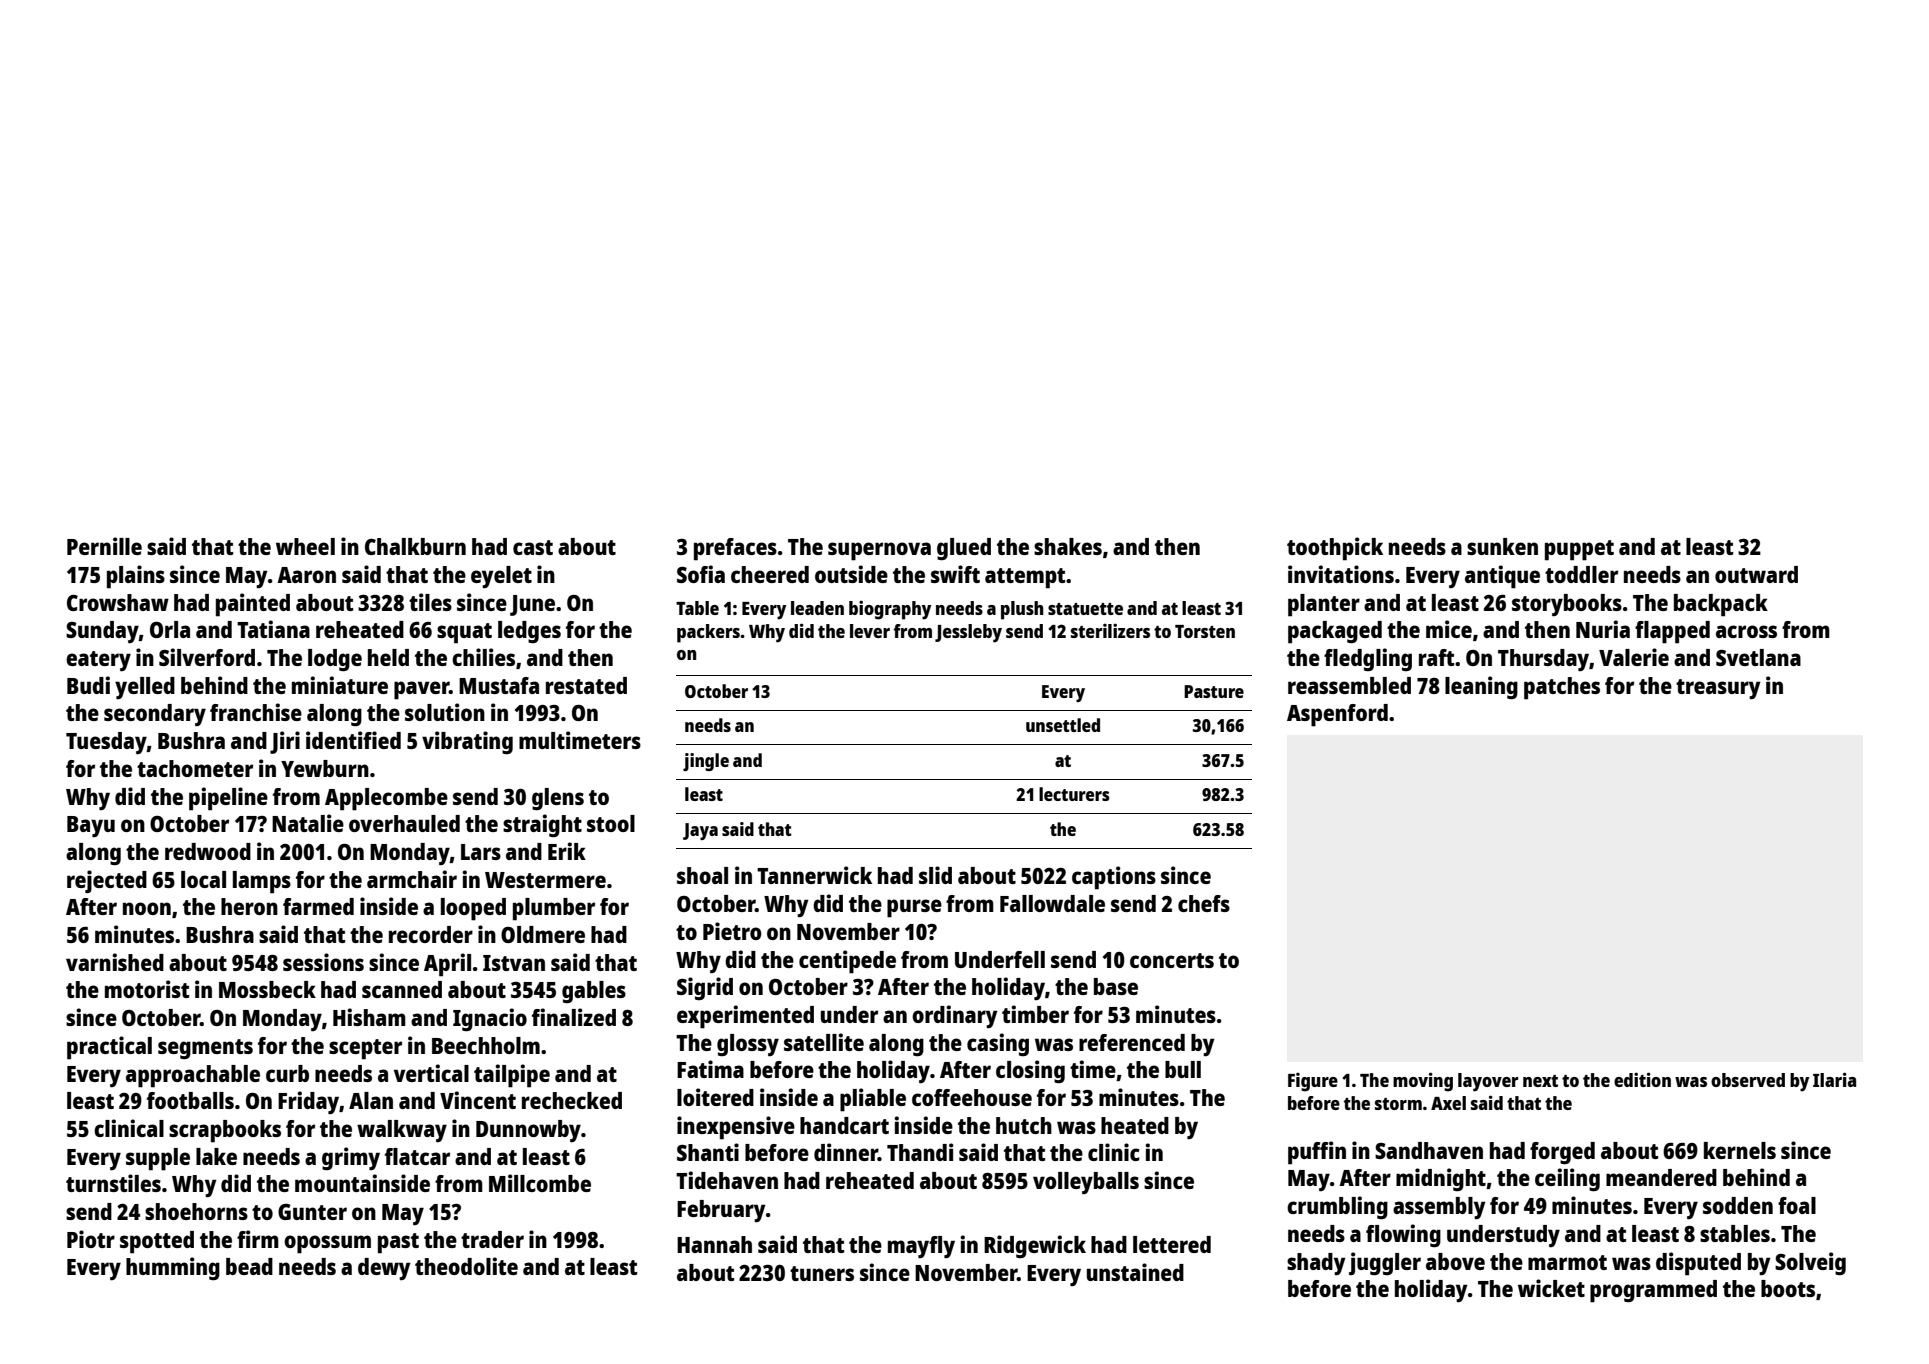  What do you see at coordinates (305, 546) in the screenshot?
I see `wheel` at bounding box center [305, 546].
